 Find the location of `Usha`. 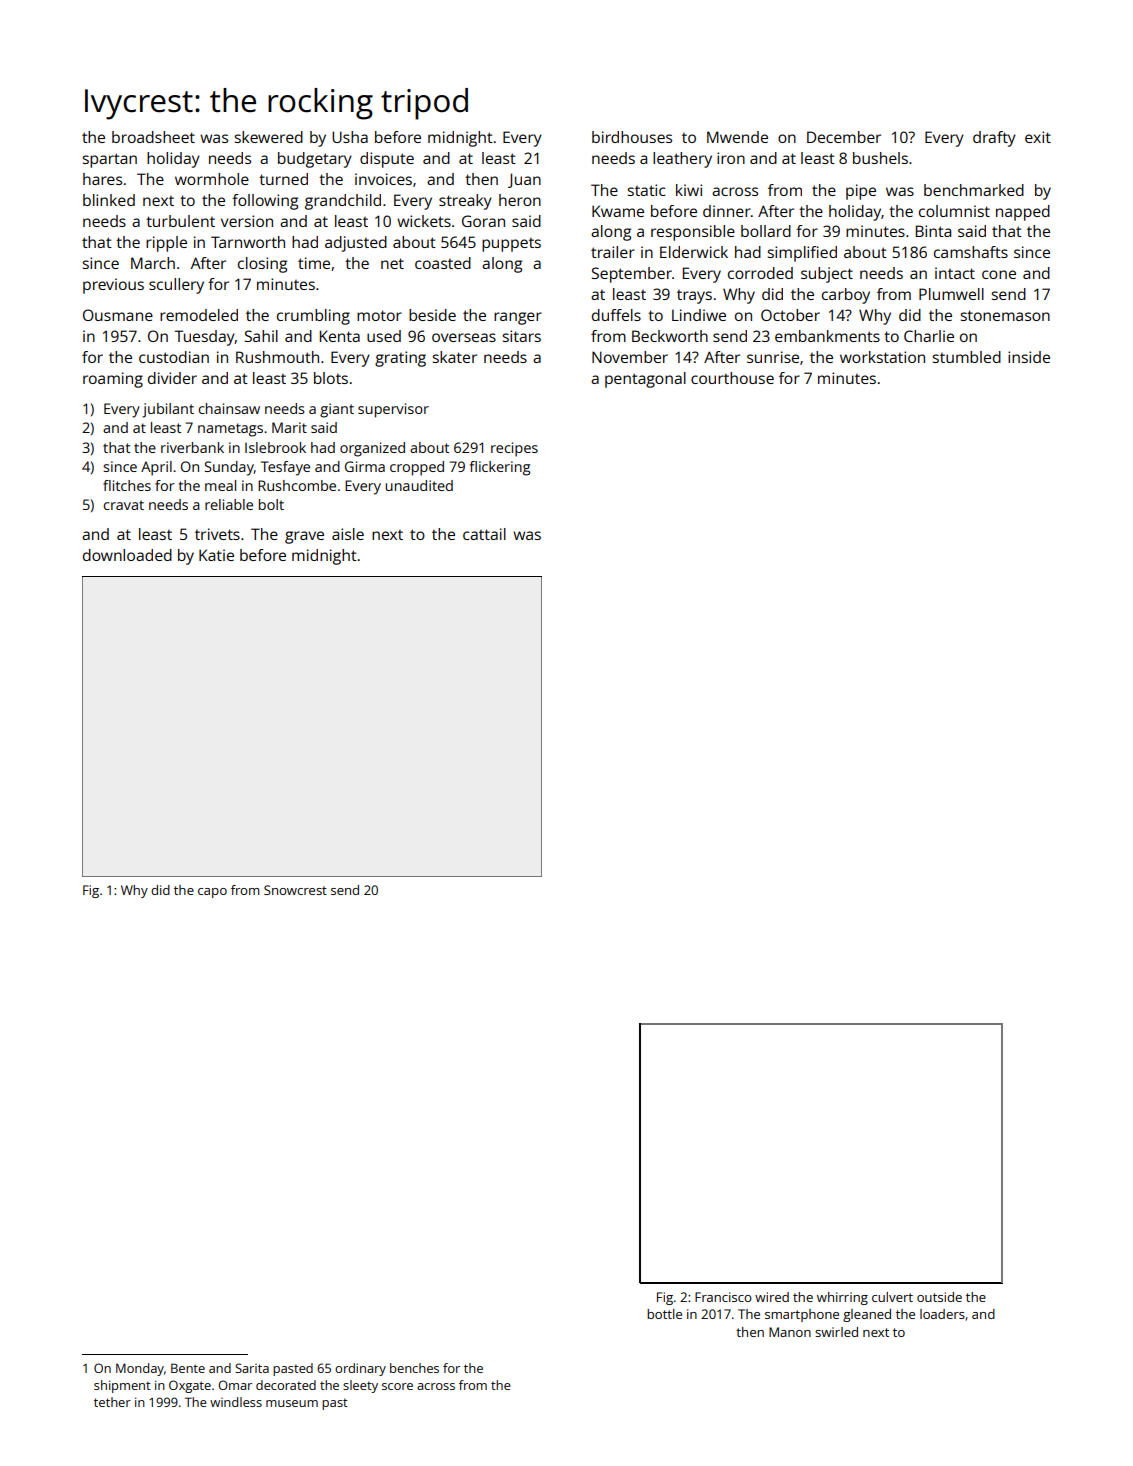

Usha is located at coordinates (350, 137).
